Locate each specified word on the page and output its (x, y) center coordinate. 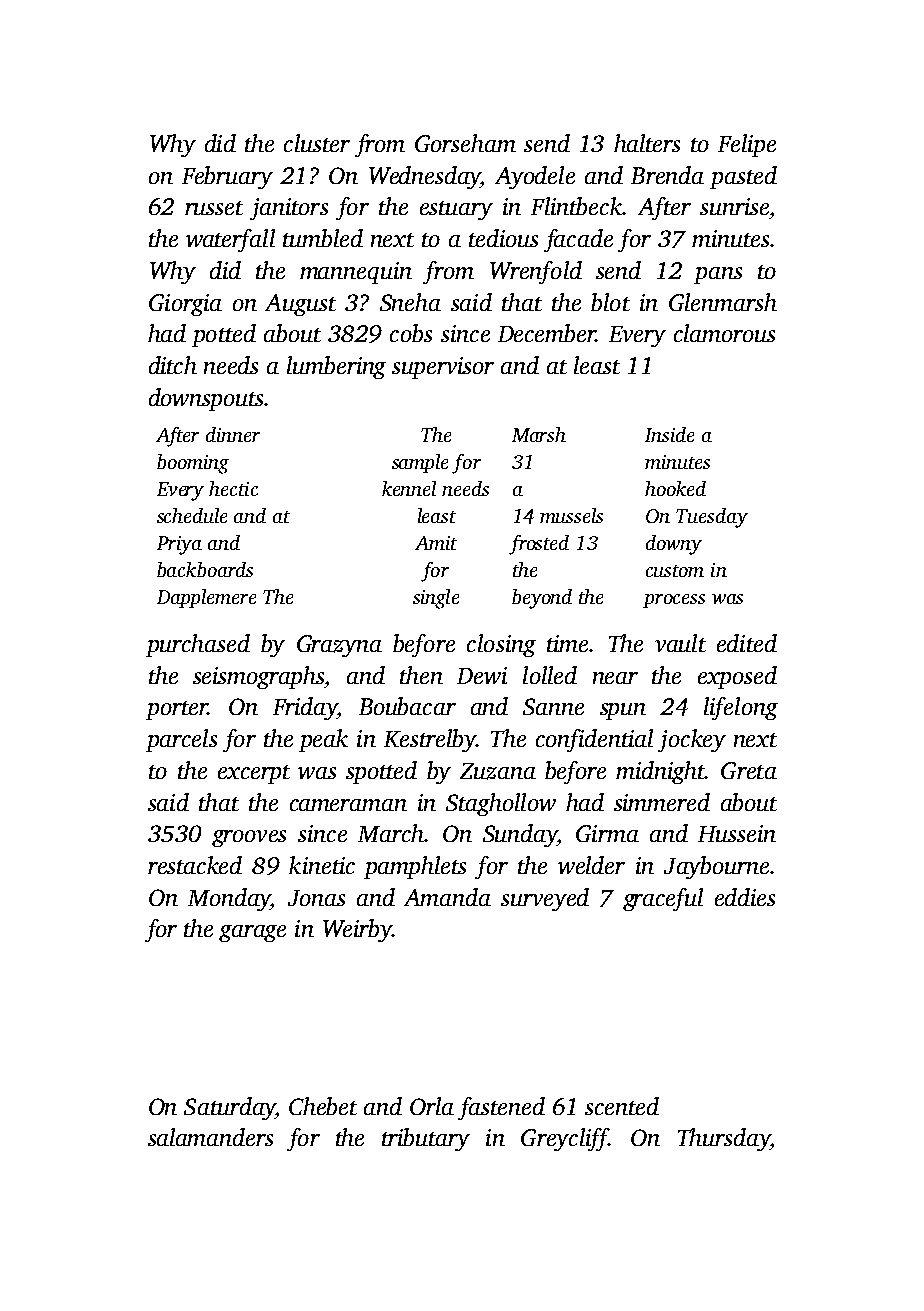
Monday (229, 899)
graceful (663, 899)
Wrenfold (536, 272)
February (227, 177)
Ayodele (535, 177)
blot (610, 302)
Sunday (520, 835)
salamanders (210, 1137)
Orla (432, 1106)
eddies (745, 897)
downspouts (206, 399)
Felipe (747, 145)
